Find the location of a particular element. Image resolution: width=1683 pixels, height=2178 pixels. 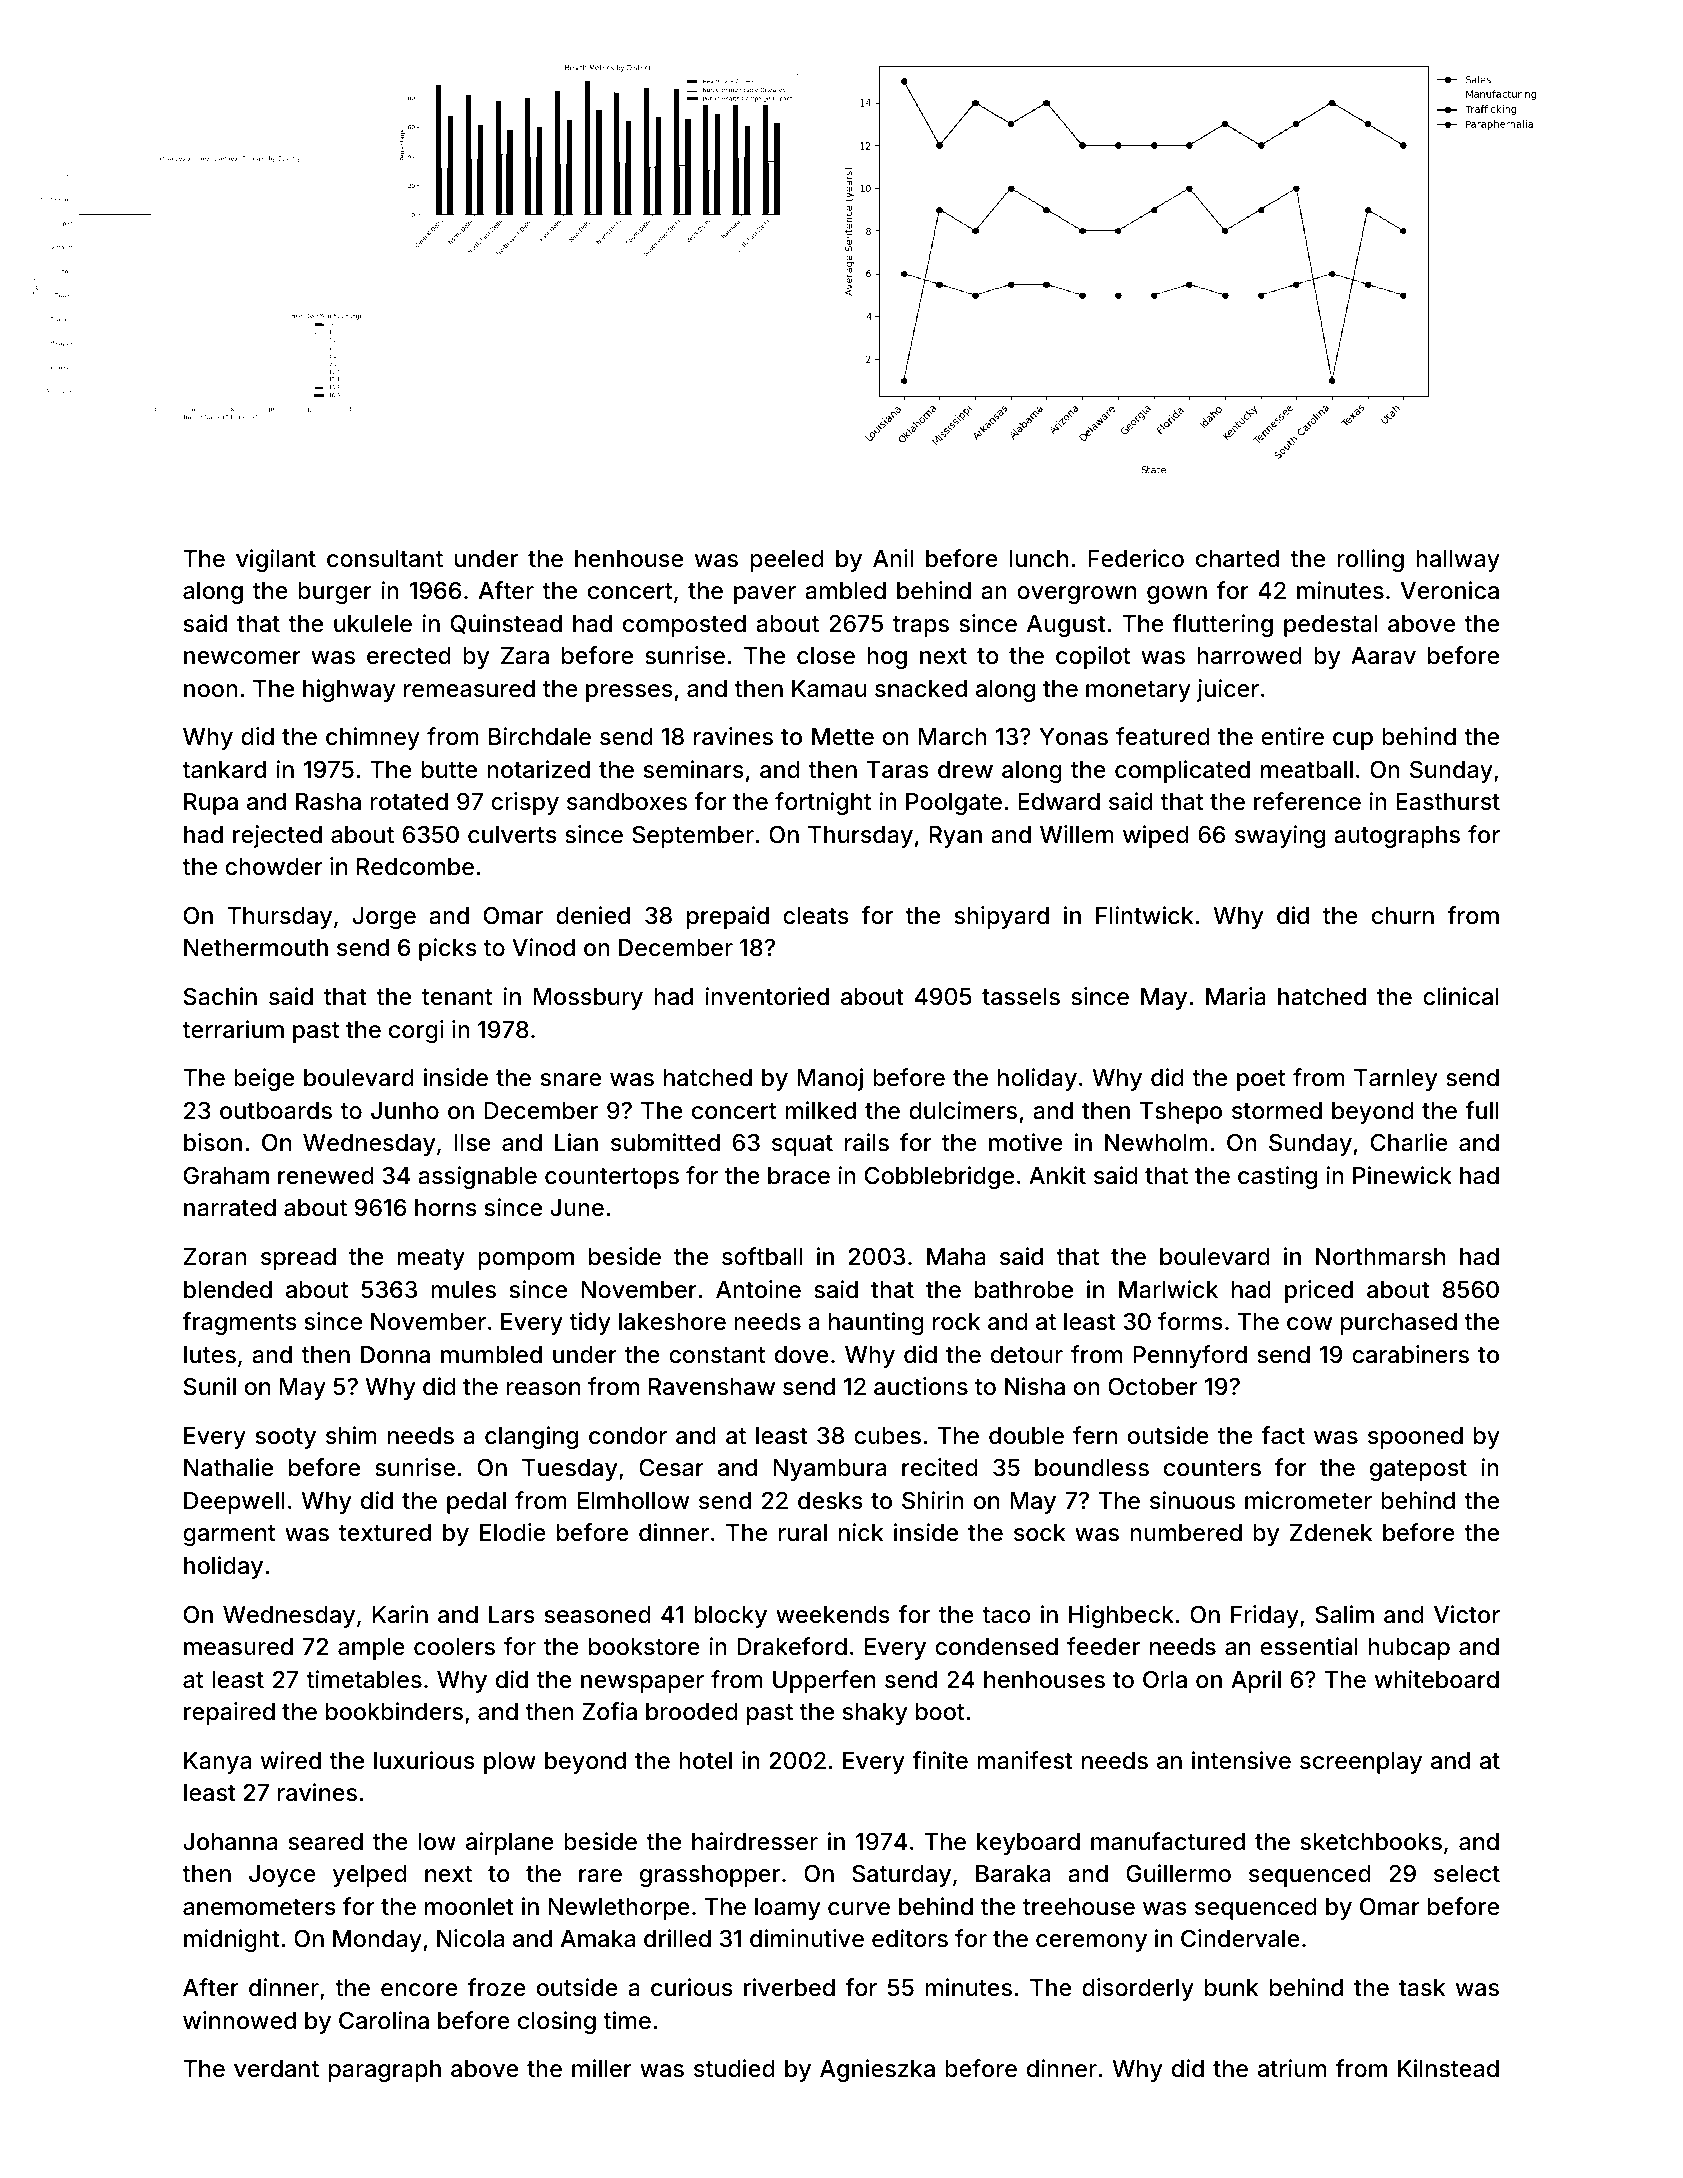

spooned is located at coordinates (1415, 1438).
